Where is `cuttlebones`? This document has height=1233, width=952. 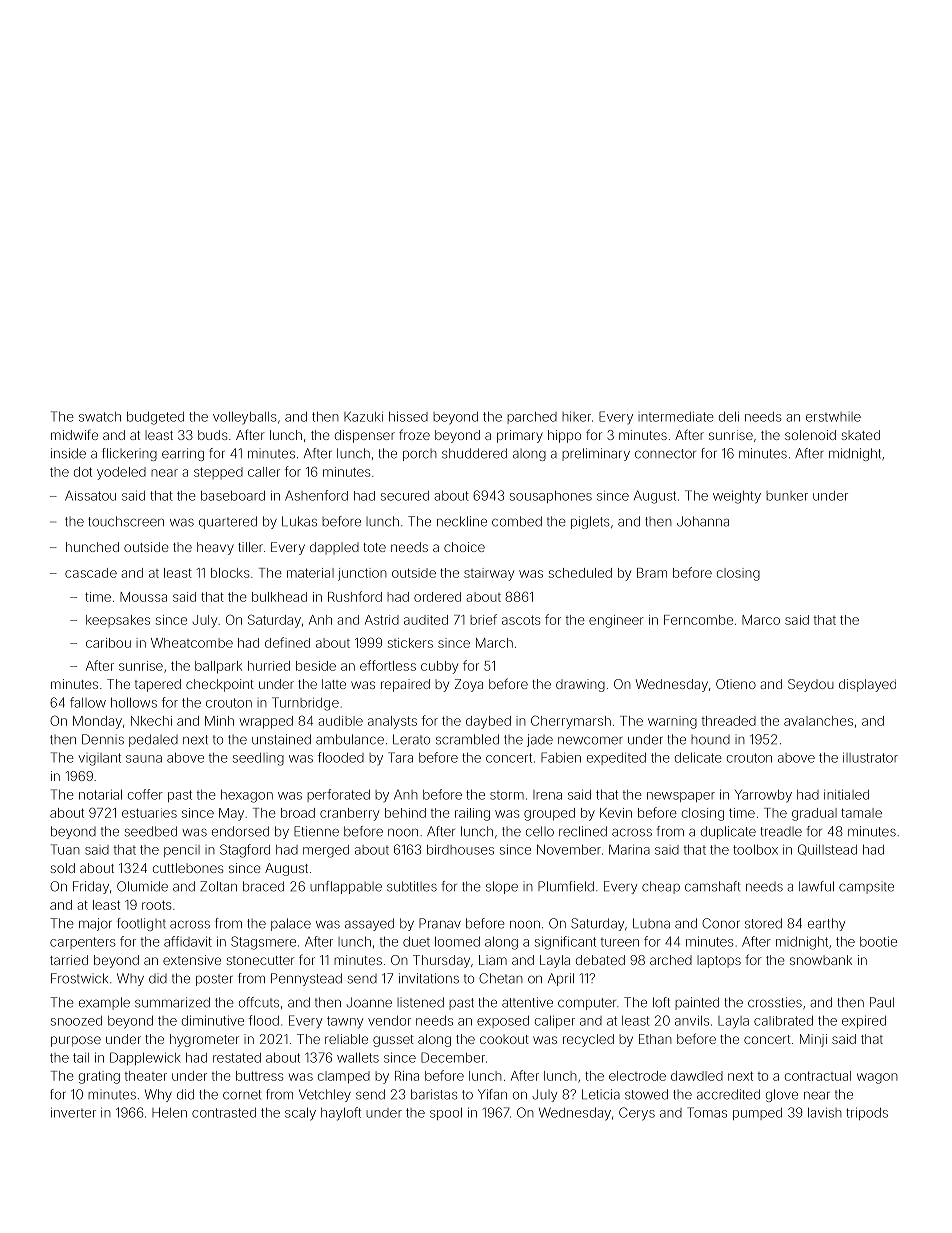 cuttlebones is located at coordinates (188, 868).
